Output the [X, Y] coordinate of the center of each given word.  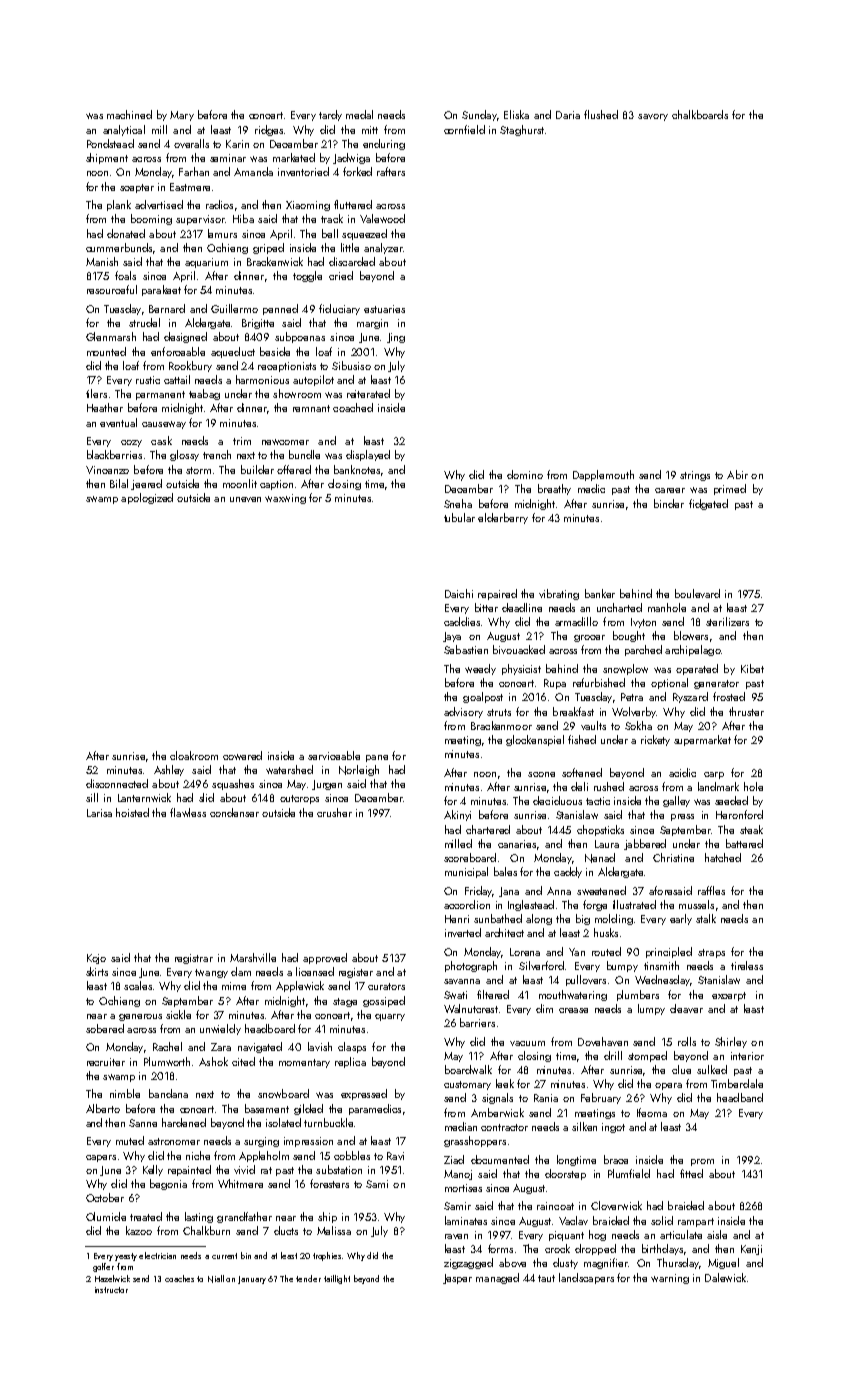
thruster [746, 711]
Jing [396, 338]
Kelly [153, 1170]
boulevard [697, 593]
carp [714, 775]
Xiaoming [308, 206]
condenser [234, 812]
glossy [184, 455]
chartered [488, 829]
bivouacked [519, 649]
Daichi [459, 593]
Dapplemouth [603, 475]
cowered [242, 755]
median [461, 1126]
